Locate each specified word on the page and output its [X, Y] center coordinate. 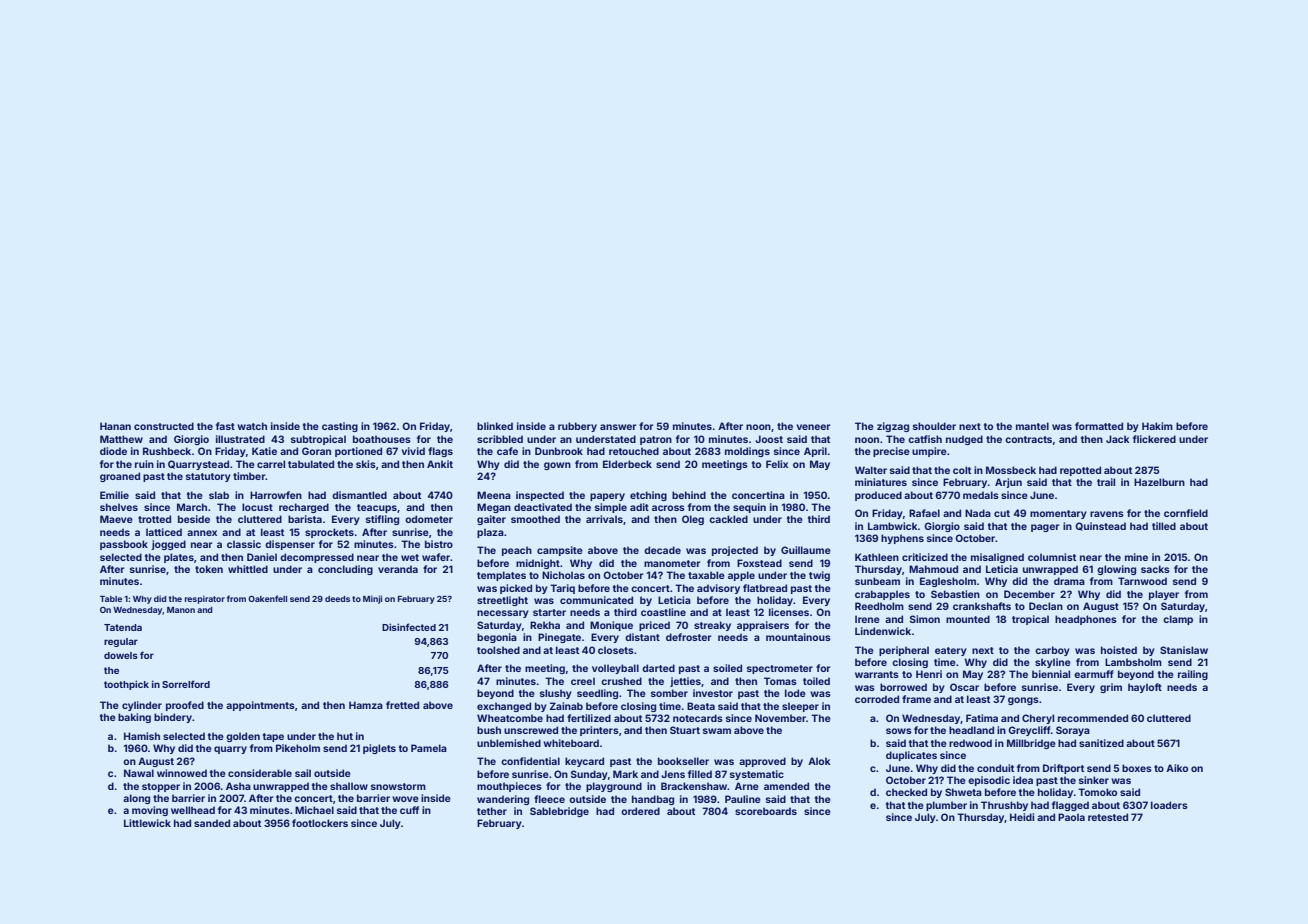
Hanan [115, 426]
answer [618, 427]
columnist [1052, 557]
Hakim [1157, 426]
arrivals [604, 519]
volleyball [615, 669]
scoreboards [766, 811]
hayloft [1145, 688]
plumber [946, 806]
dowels [121, 655]
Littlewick [147, 823]
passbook [124, 545]
